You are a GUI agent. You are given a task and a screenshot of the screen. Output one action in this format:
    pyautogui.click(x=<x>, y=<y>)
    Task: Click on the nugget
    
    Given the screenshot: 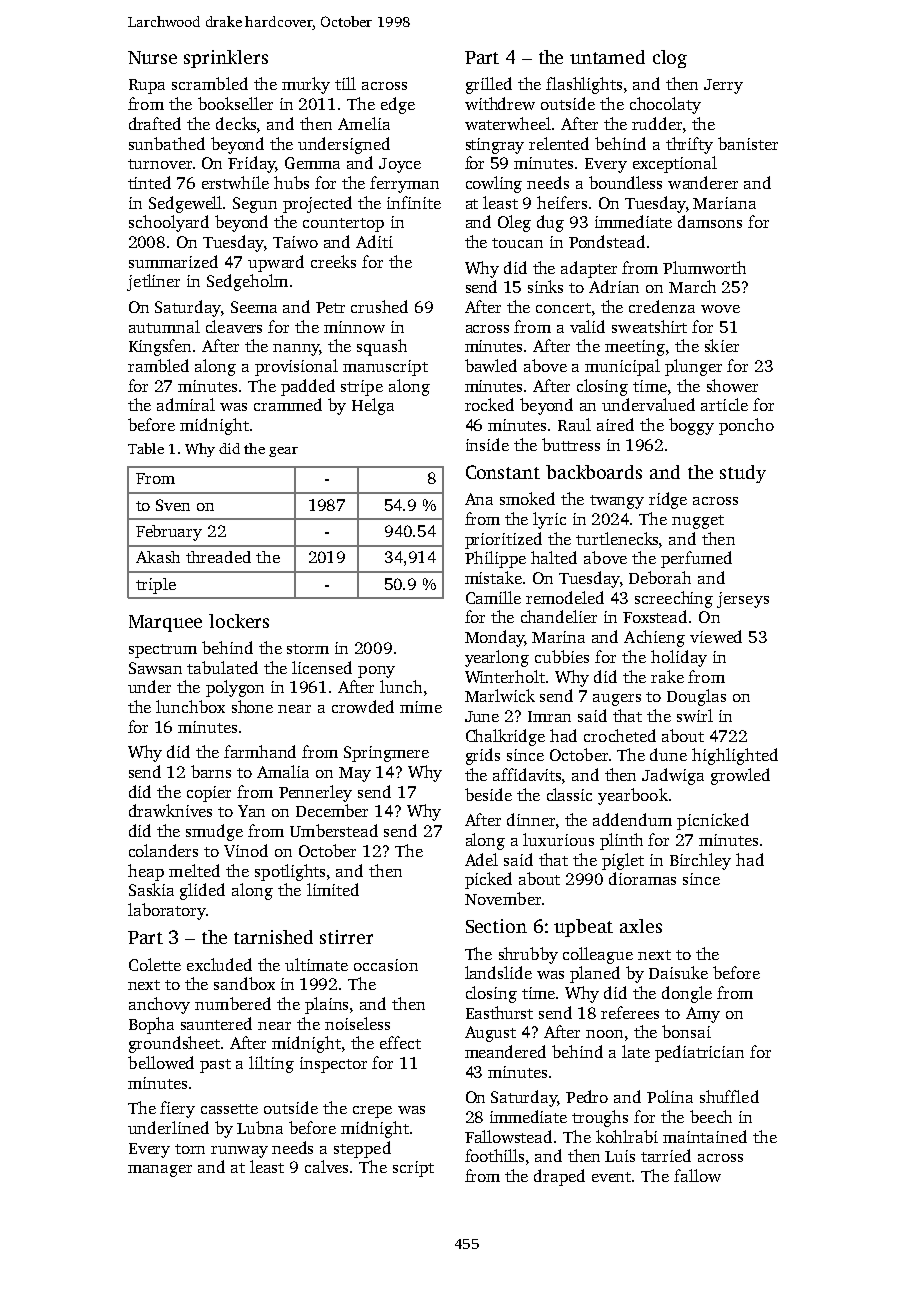 What is the action you would take?
    pyautogui.click(x=698, y=522)
